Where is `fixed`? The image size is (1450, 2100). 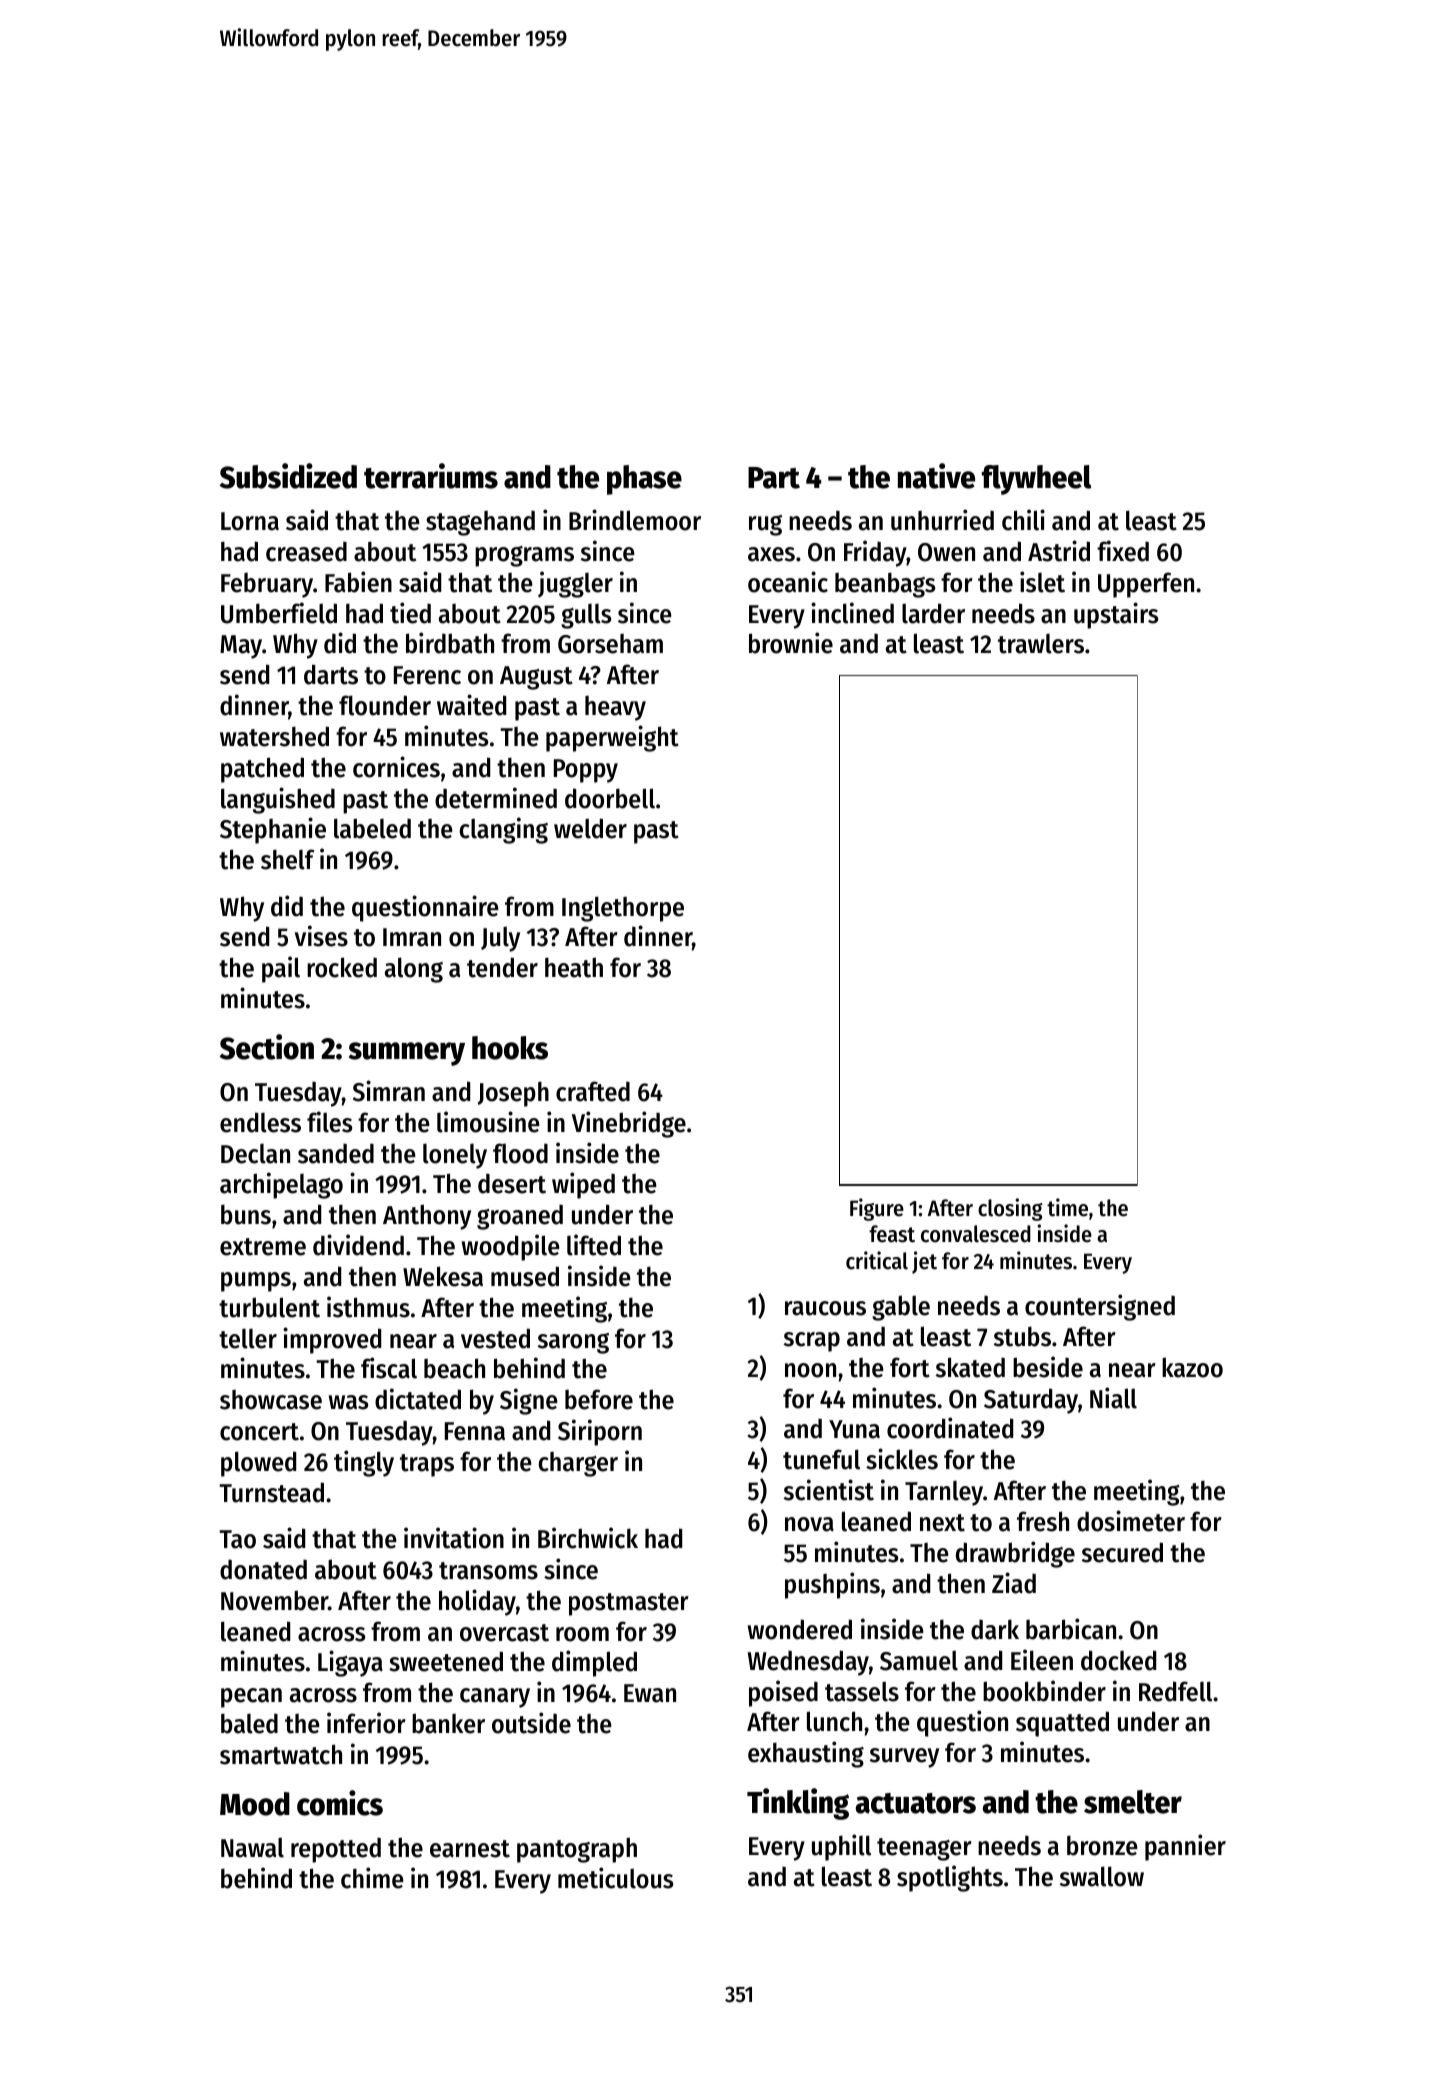 fixed is located at coordinates (1123, 551).
